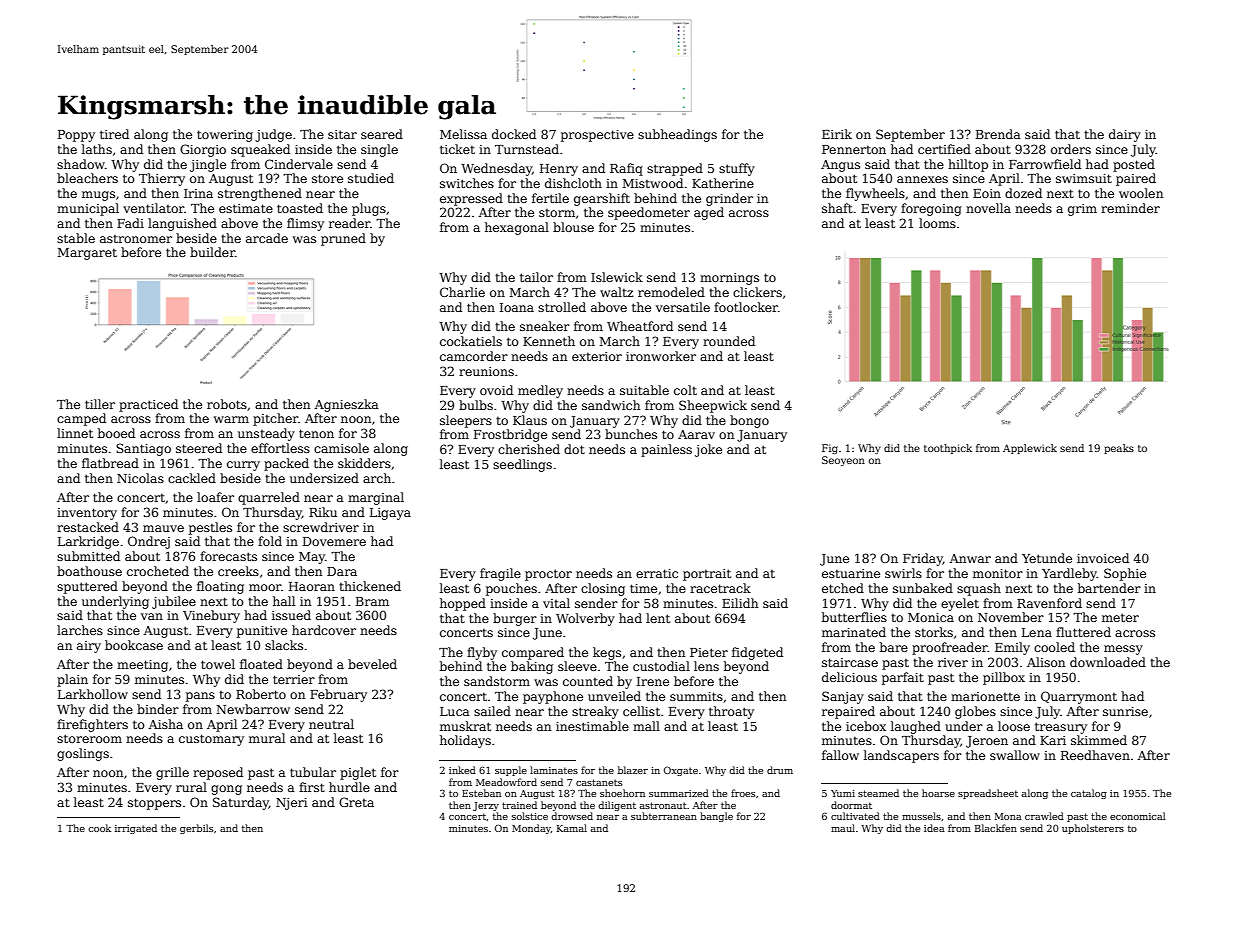 Image resolution: width=1233 pixels, height=952 pixels. What do you see at coordinates (356, 802) in the page?
I see `Greta` at bounding box center [356, 802].
